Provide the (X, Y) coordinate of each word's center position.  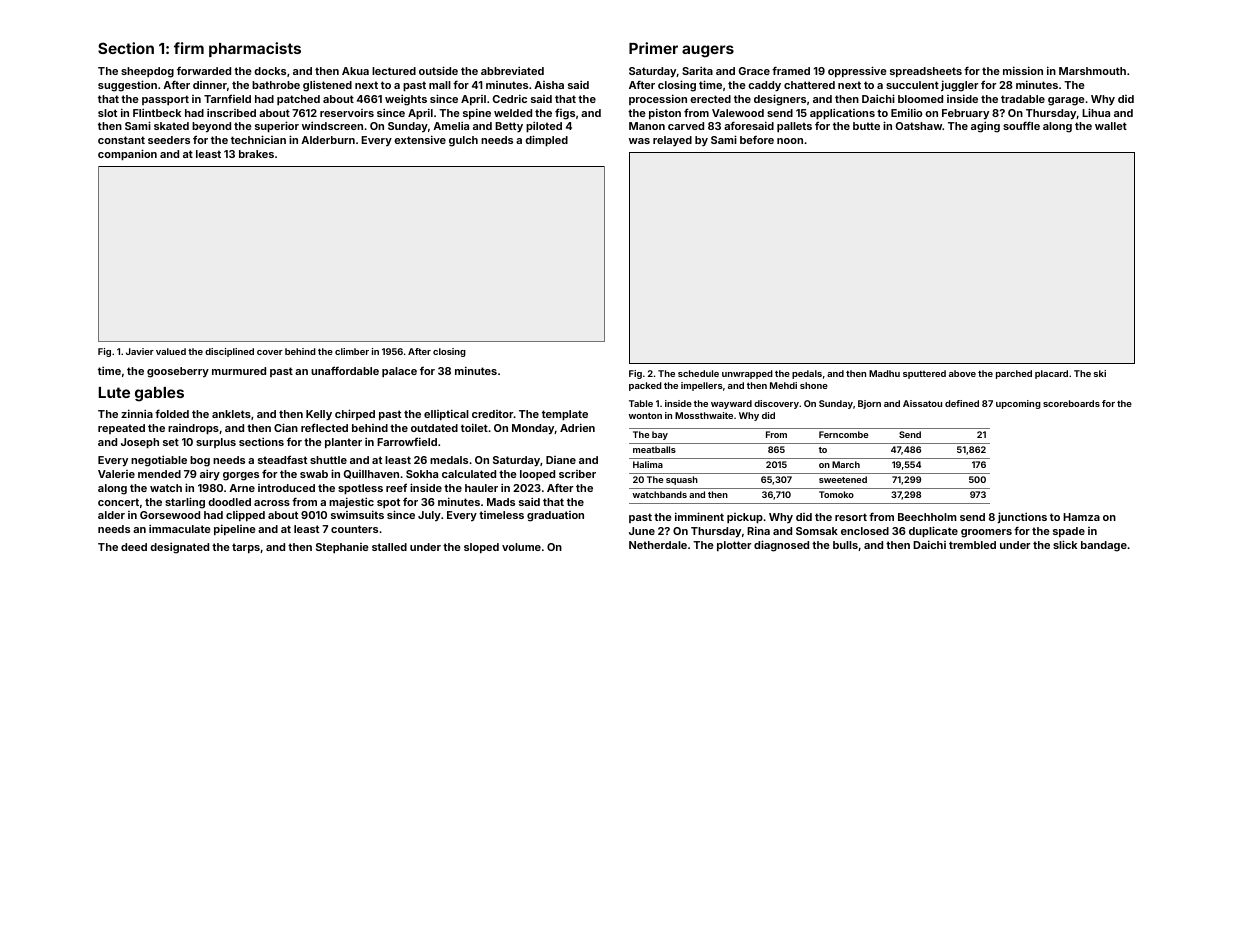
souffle (1021, 125)
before (757, 139)
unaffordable (345, 370)
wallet (1111, 126)
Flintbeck (157, 112)
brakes (256, 154)
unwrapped (747, 374)
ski (1100, 373)
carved (686, 126)
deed (134, 547)
